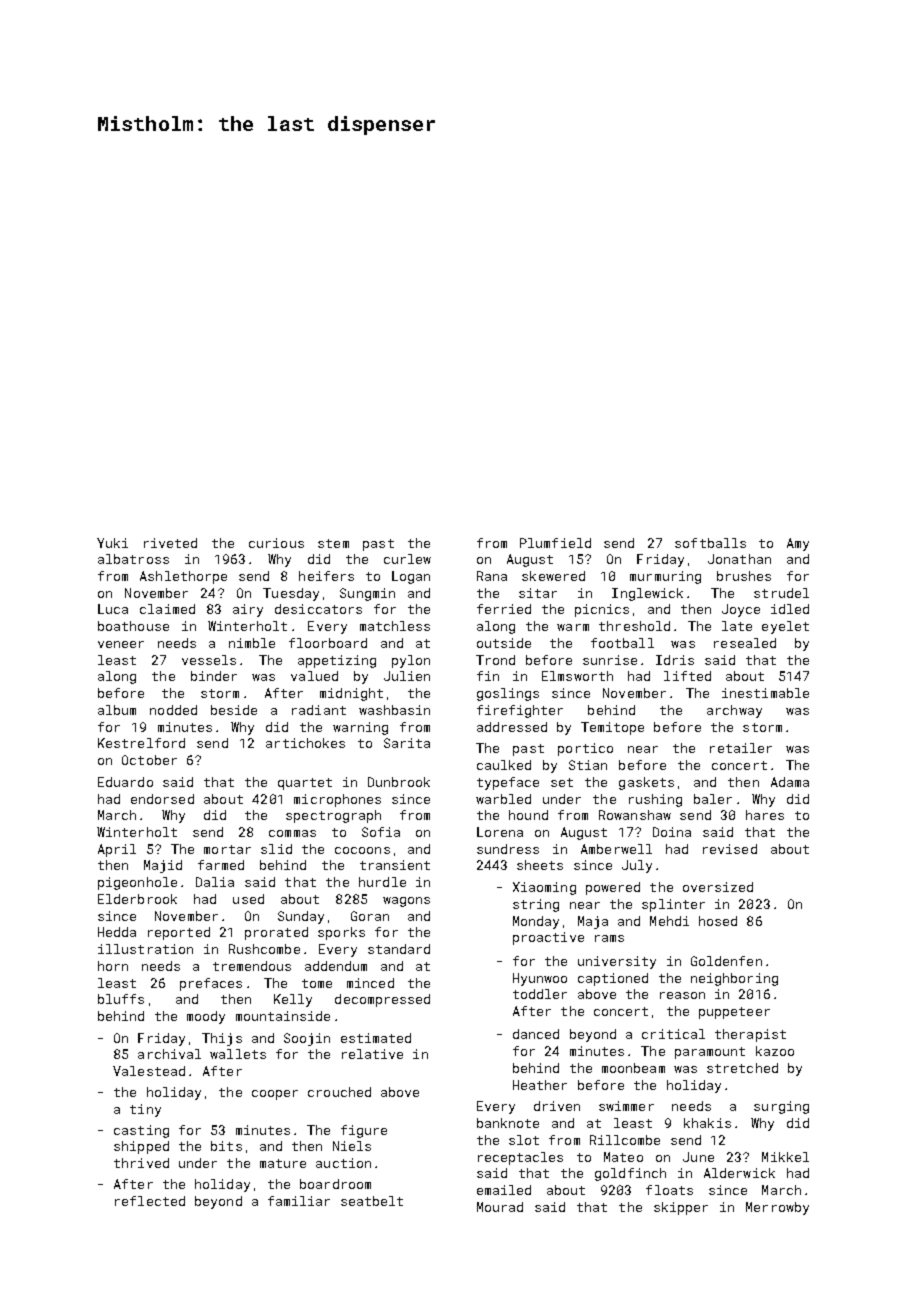  Describe the element at coordinates (117, 710) in the document. I see `album` at that location.
